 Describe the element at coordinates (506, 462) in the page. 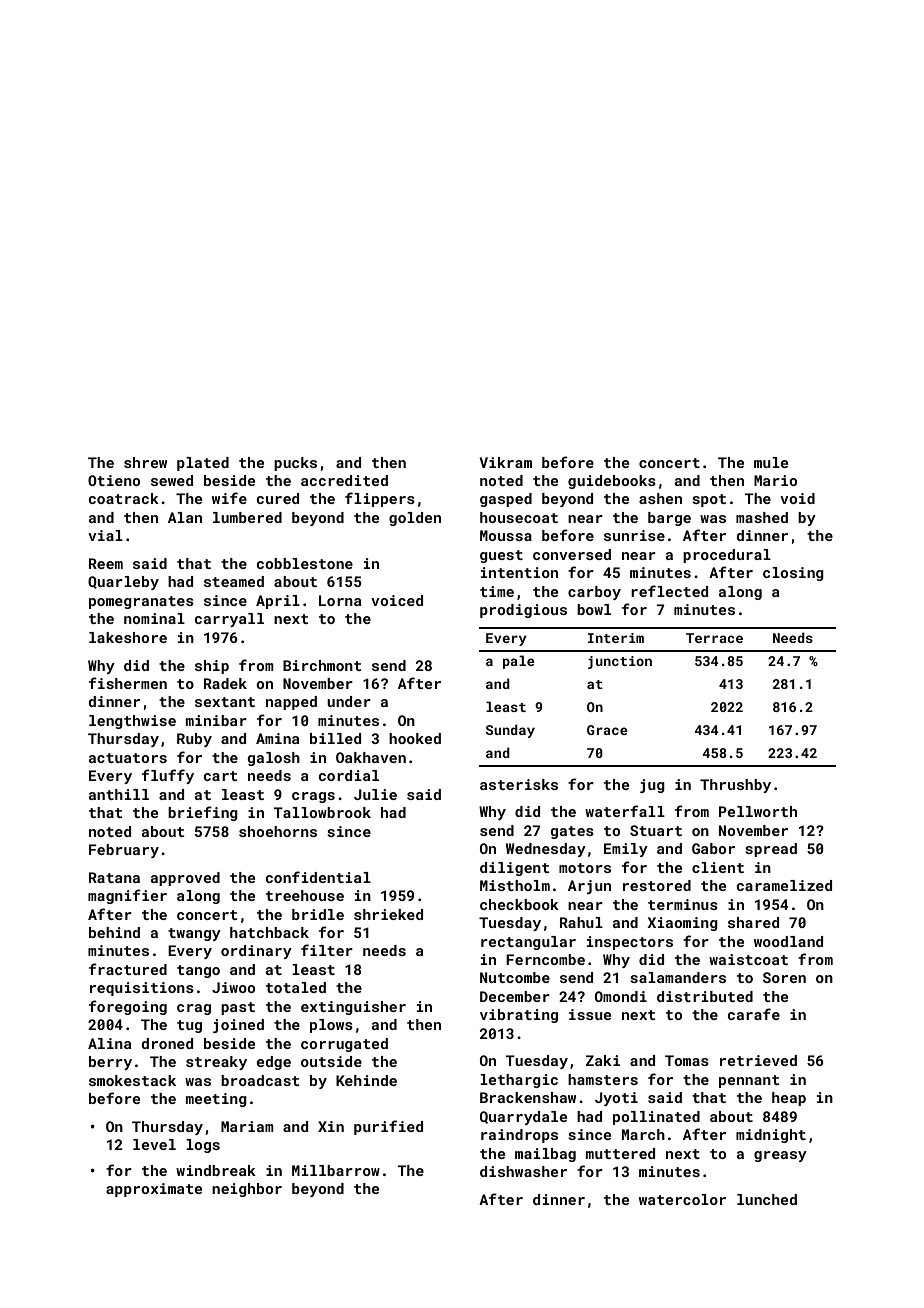

I see `Vikram` at that location.
